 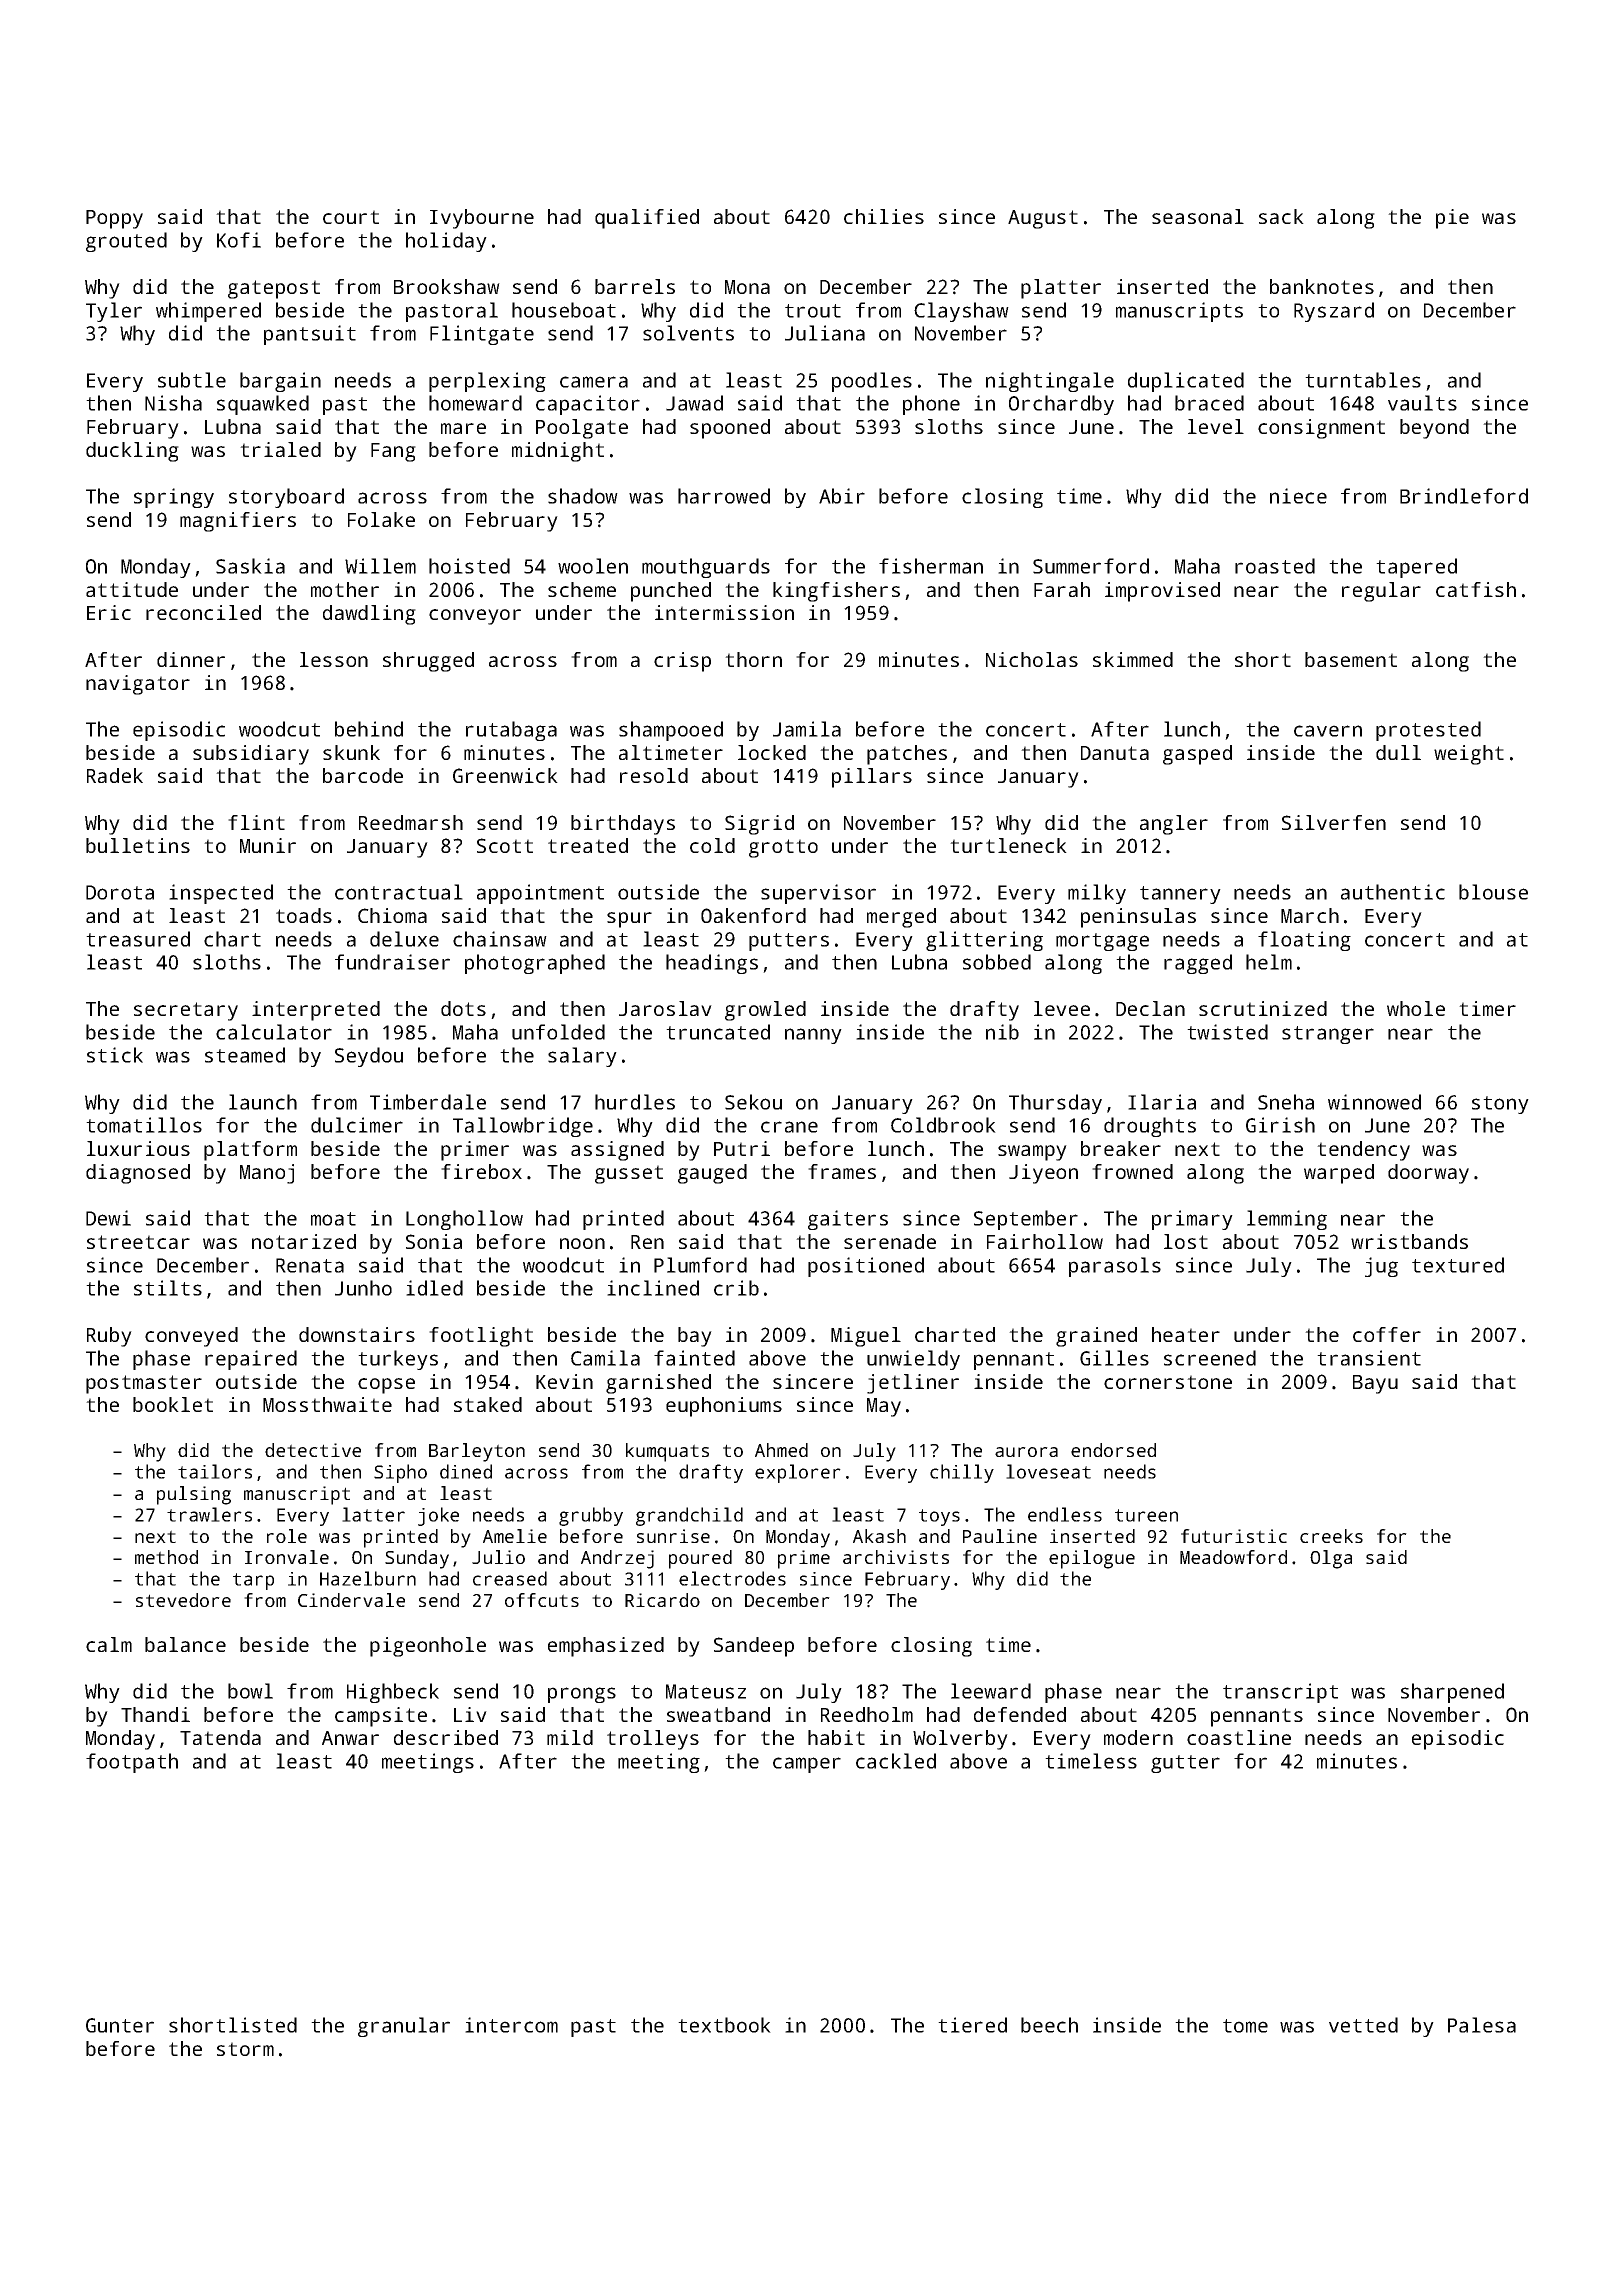 What do you see at coordinates (807, 729) in the screenshot?
I see `Jamila` at bounding box center [807, 729].
